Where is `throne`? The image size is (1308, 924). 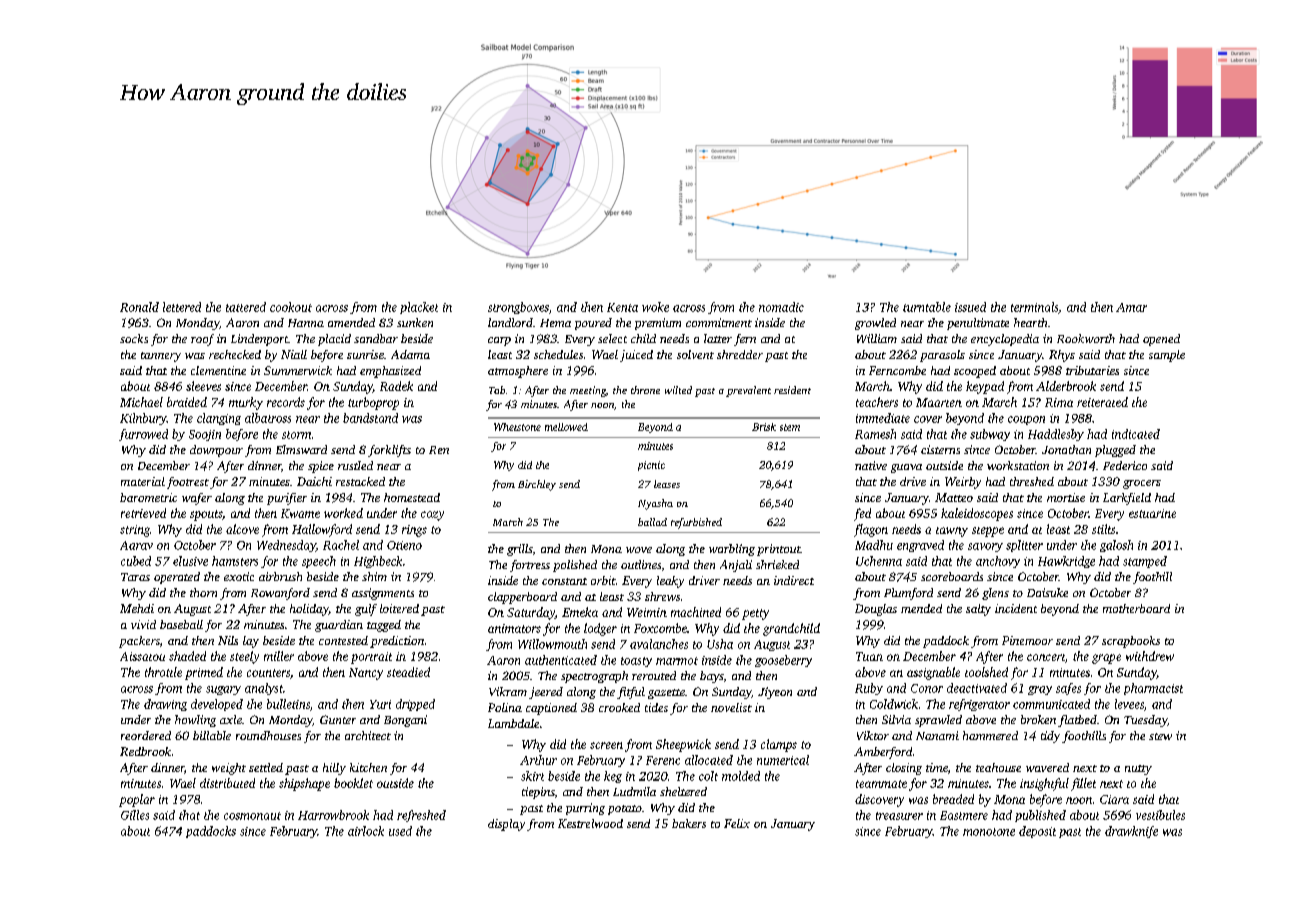 throne is located at coordinates (645, 390).
